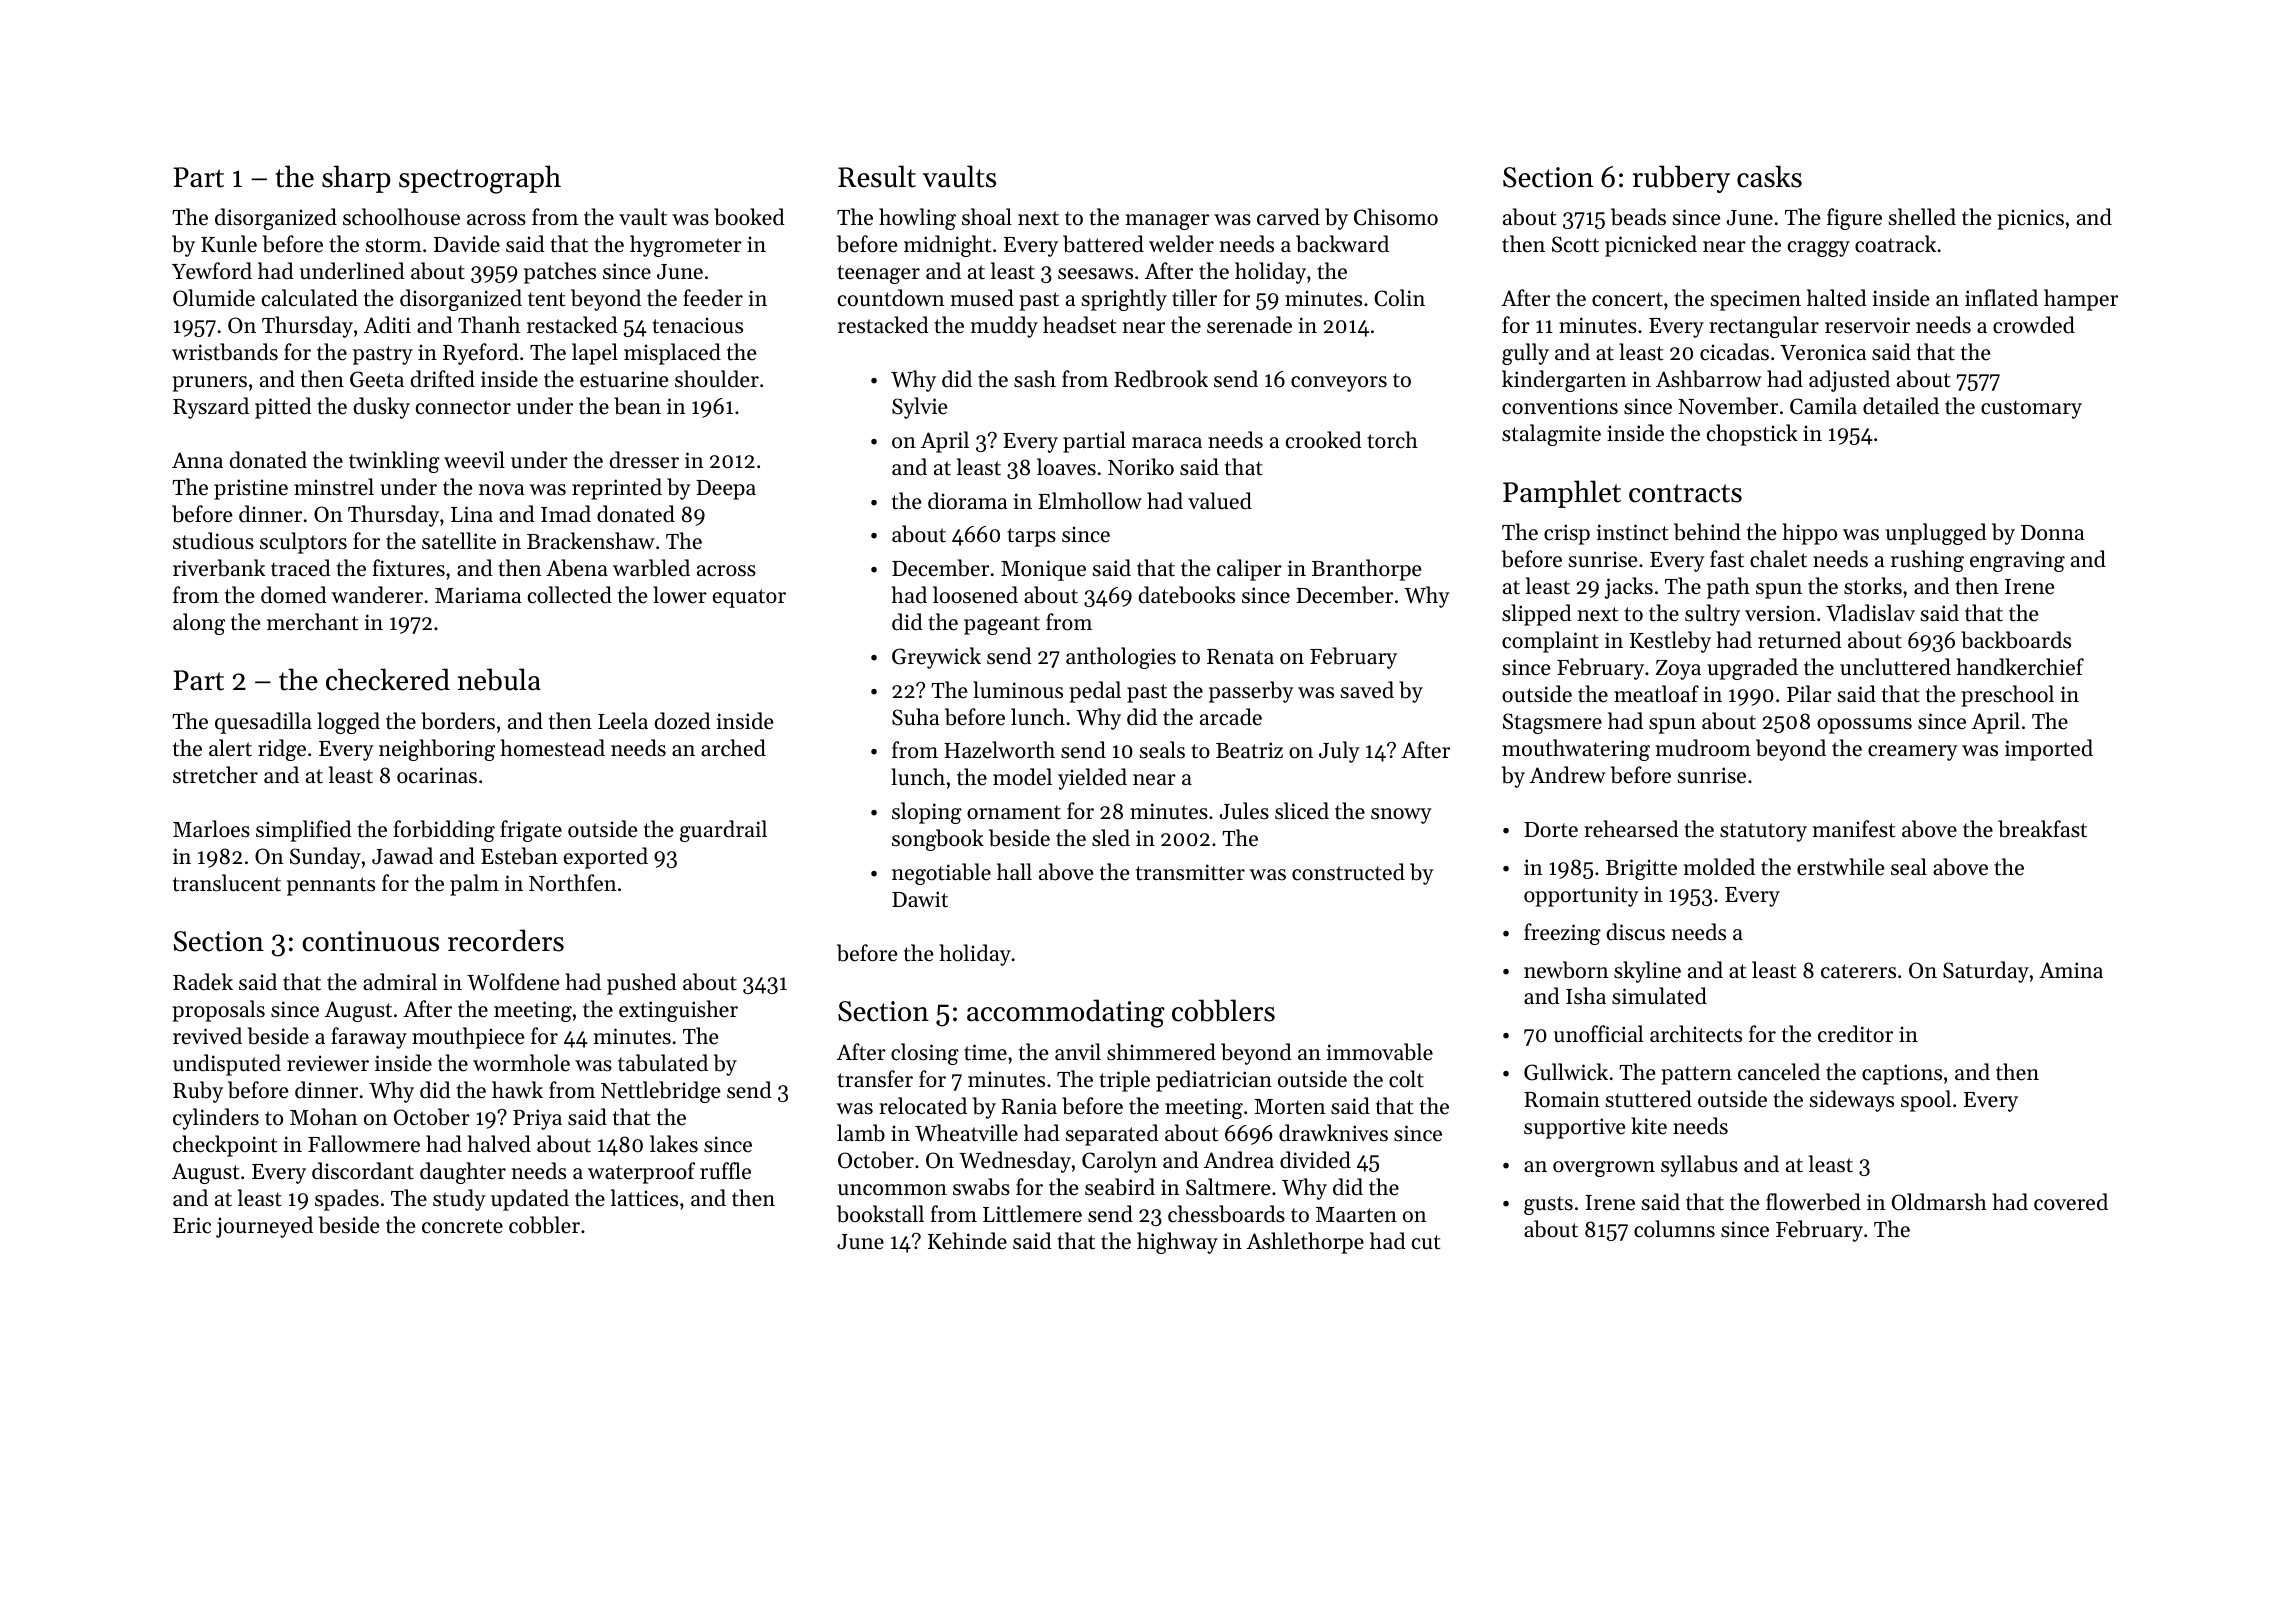 The width and height of the screenshot is (2292, 1620). I want to click on Kunle, so click(229, 244).
